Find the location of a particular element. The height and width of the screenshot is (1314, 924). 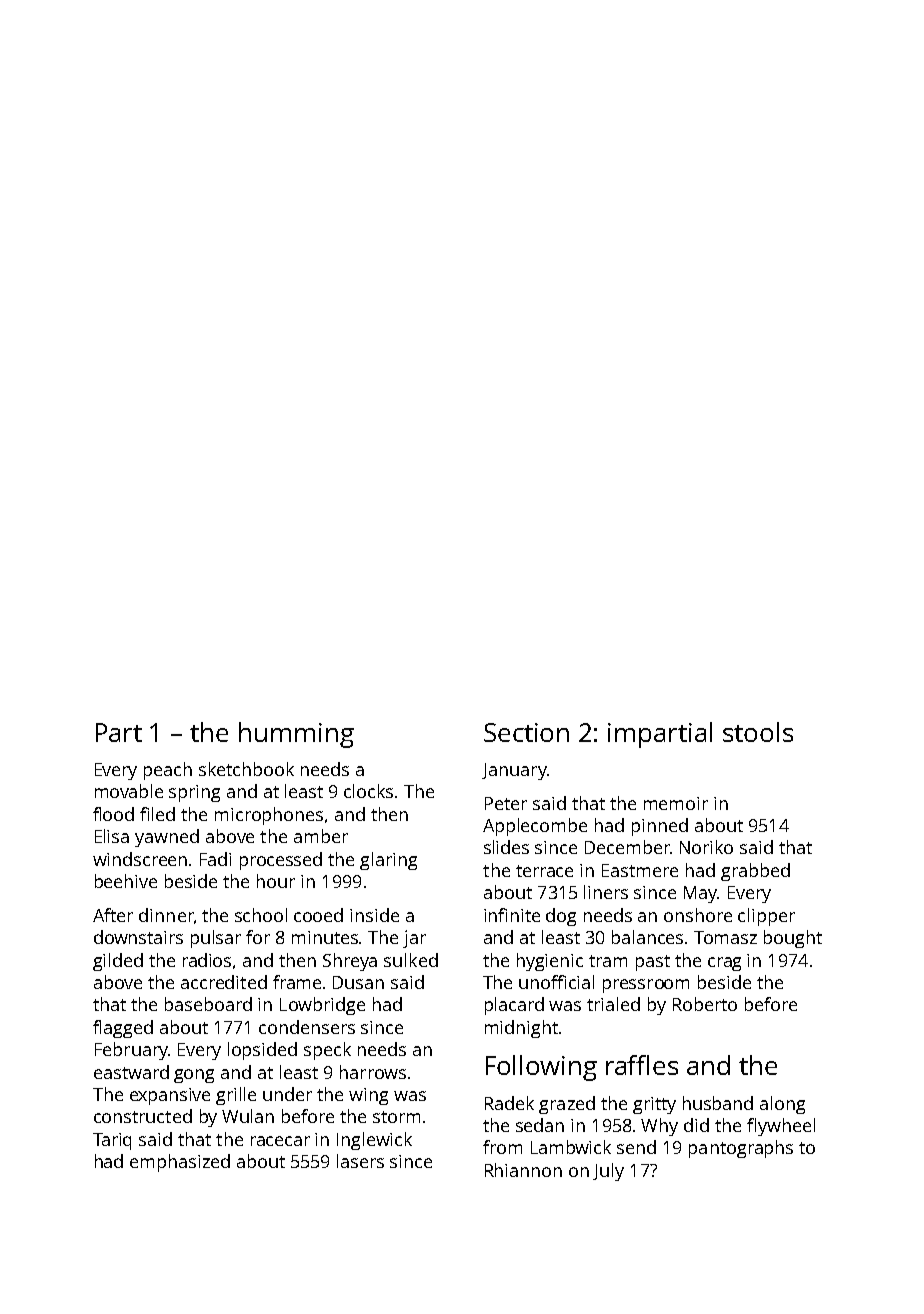

hour is located at coordinates (276, 881).
